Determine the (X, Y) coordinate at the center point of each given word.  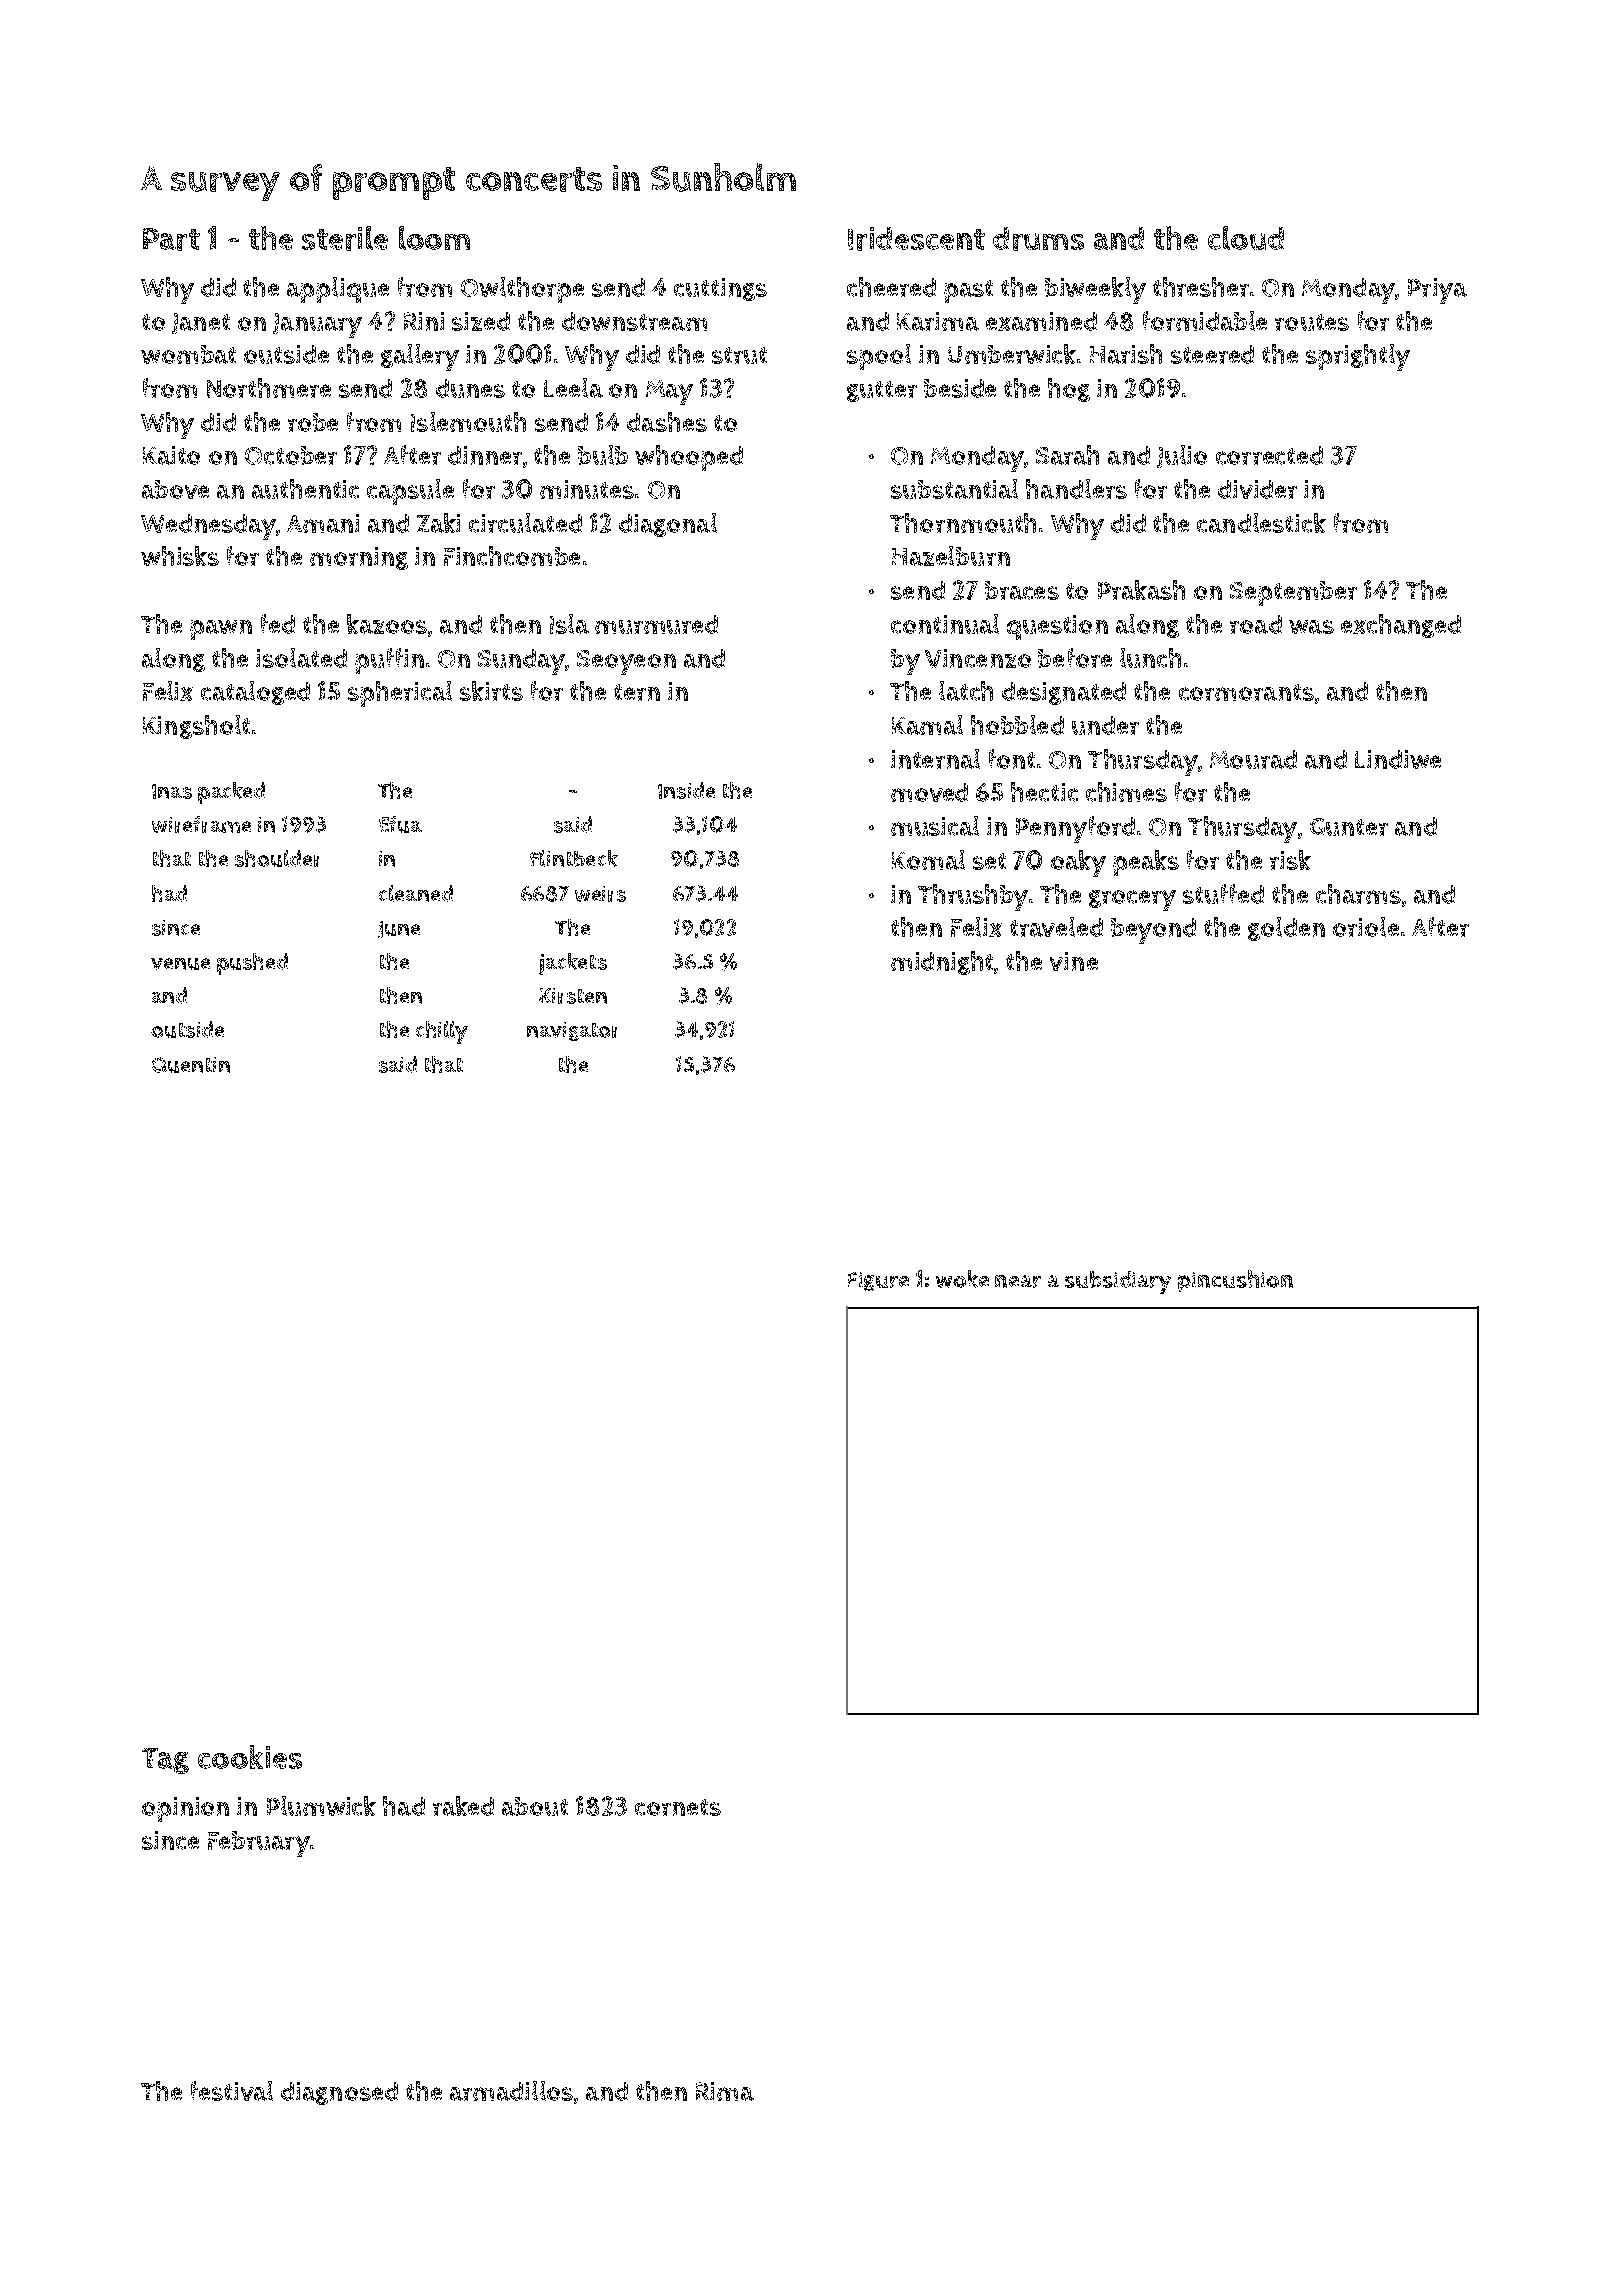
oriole (1366, 927)
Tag (165, 1761)
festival (232, 2091)
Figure (878, 1281)
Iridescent (916, 239)
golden (1286, 929)
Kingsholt (196, 727)
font (1012, 759)
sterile (345, 238)
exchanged (1401, 626)
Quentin (191, 1065)
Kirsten (573, 996)
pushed (252, 964)
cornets (678, 1807)
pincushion (1235, 1281)
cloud (1246, 238)
